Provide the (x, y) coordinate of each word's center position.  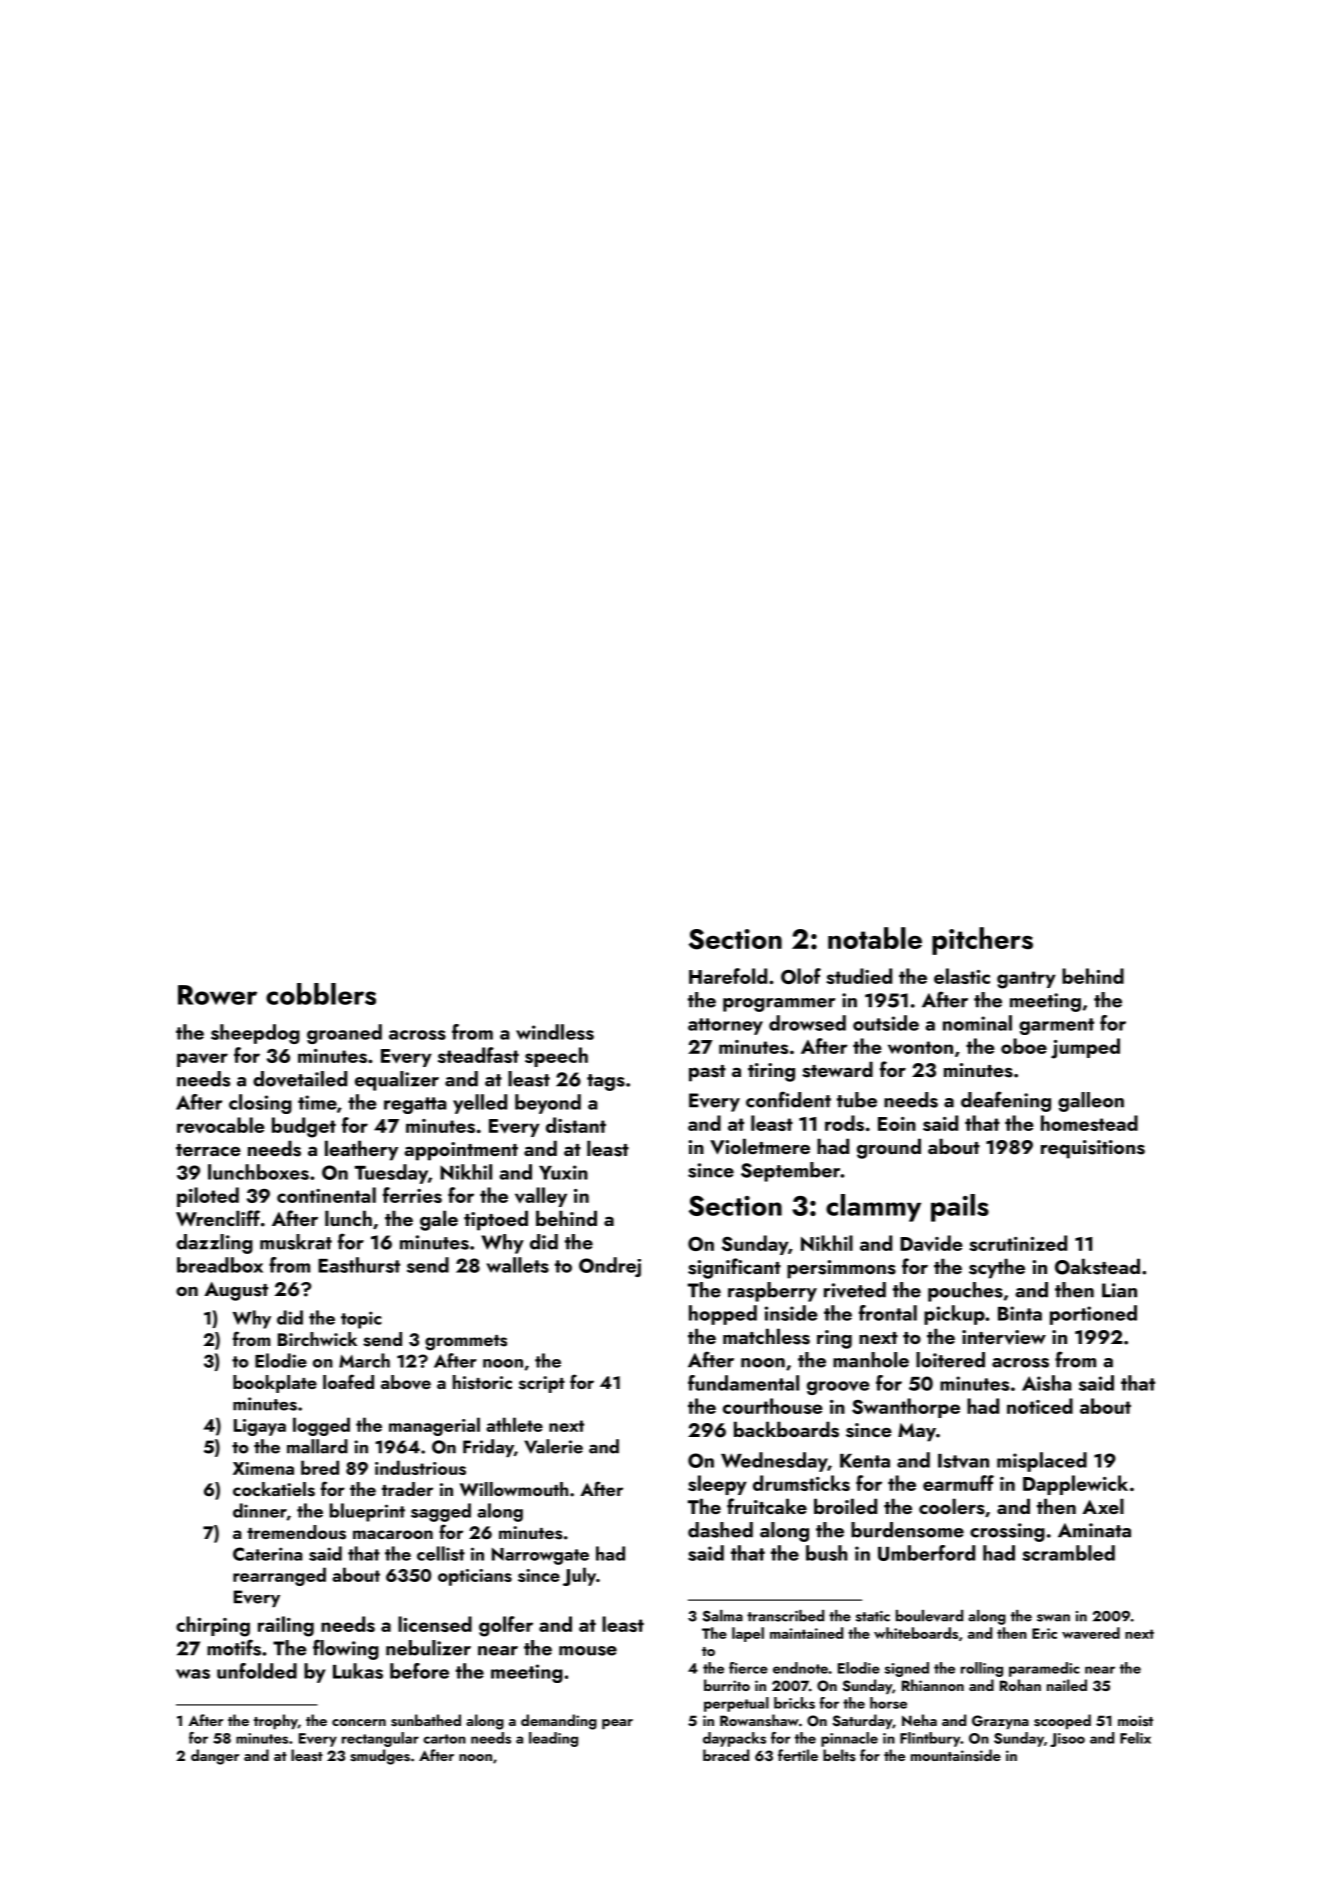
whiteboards (916, 1633)
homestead (1089, 1123)
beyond (548, 1104)
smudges (380, 1757)
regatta (415, 1105)
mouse (588, 1651)
